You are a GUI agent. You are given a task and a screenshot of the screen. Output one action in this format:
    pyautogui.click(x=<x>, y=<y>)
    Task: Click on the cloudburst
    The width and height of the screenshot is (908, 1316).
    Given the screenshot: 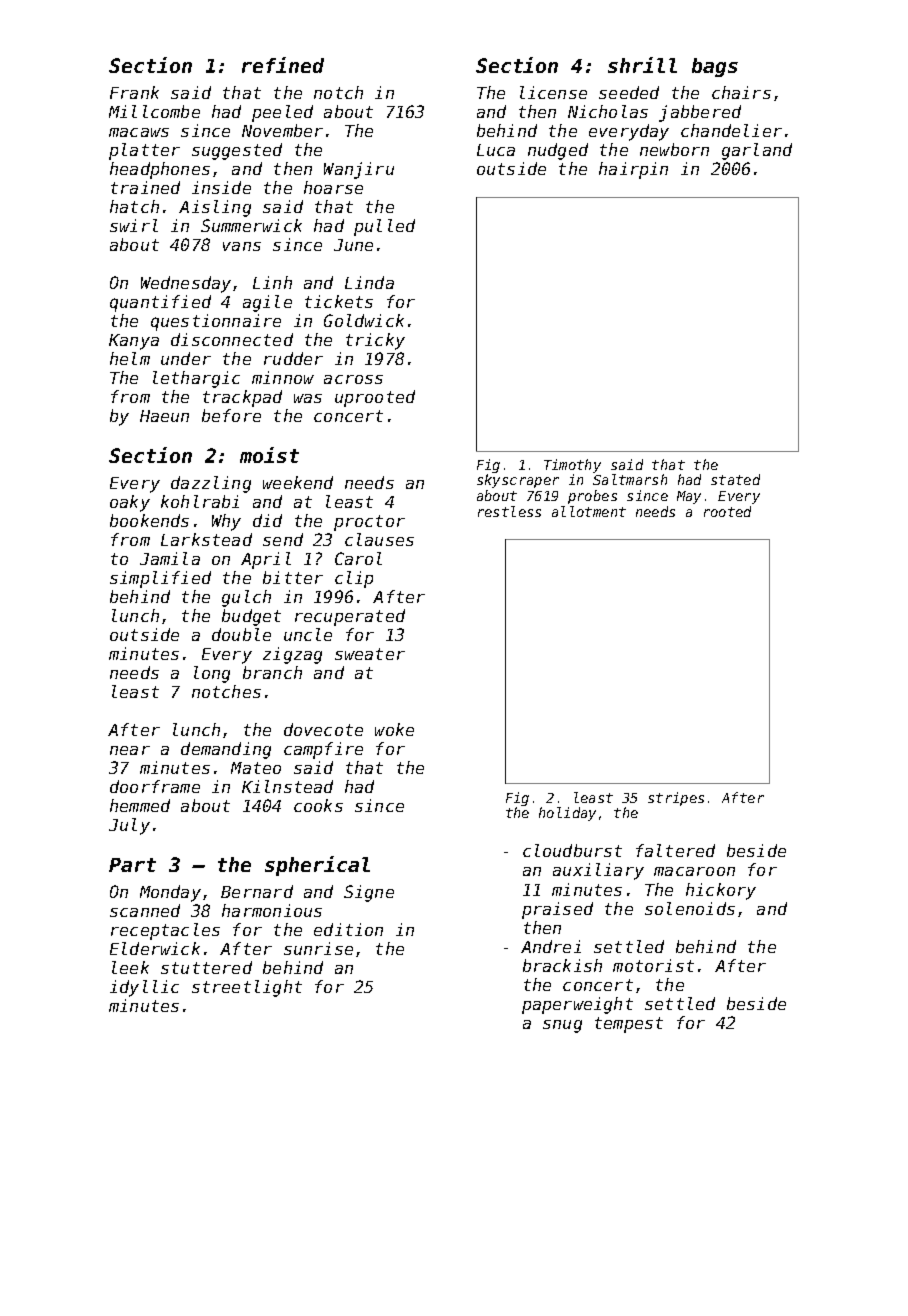 What is the action you would take?
    pyautogui.click(x=572, y=850)
